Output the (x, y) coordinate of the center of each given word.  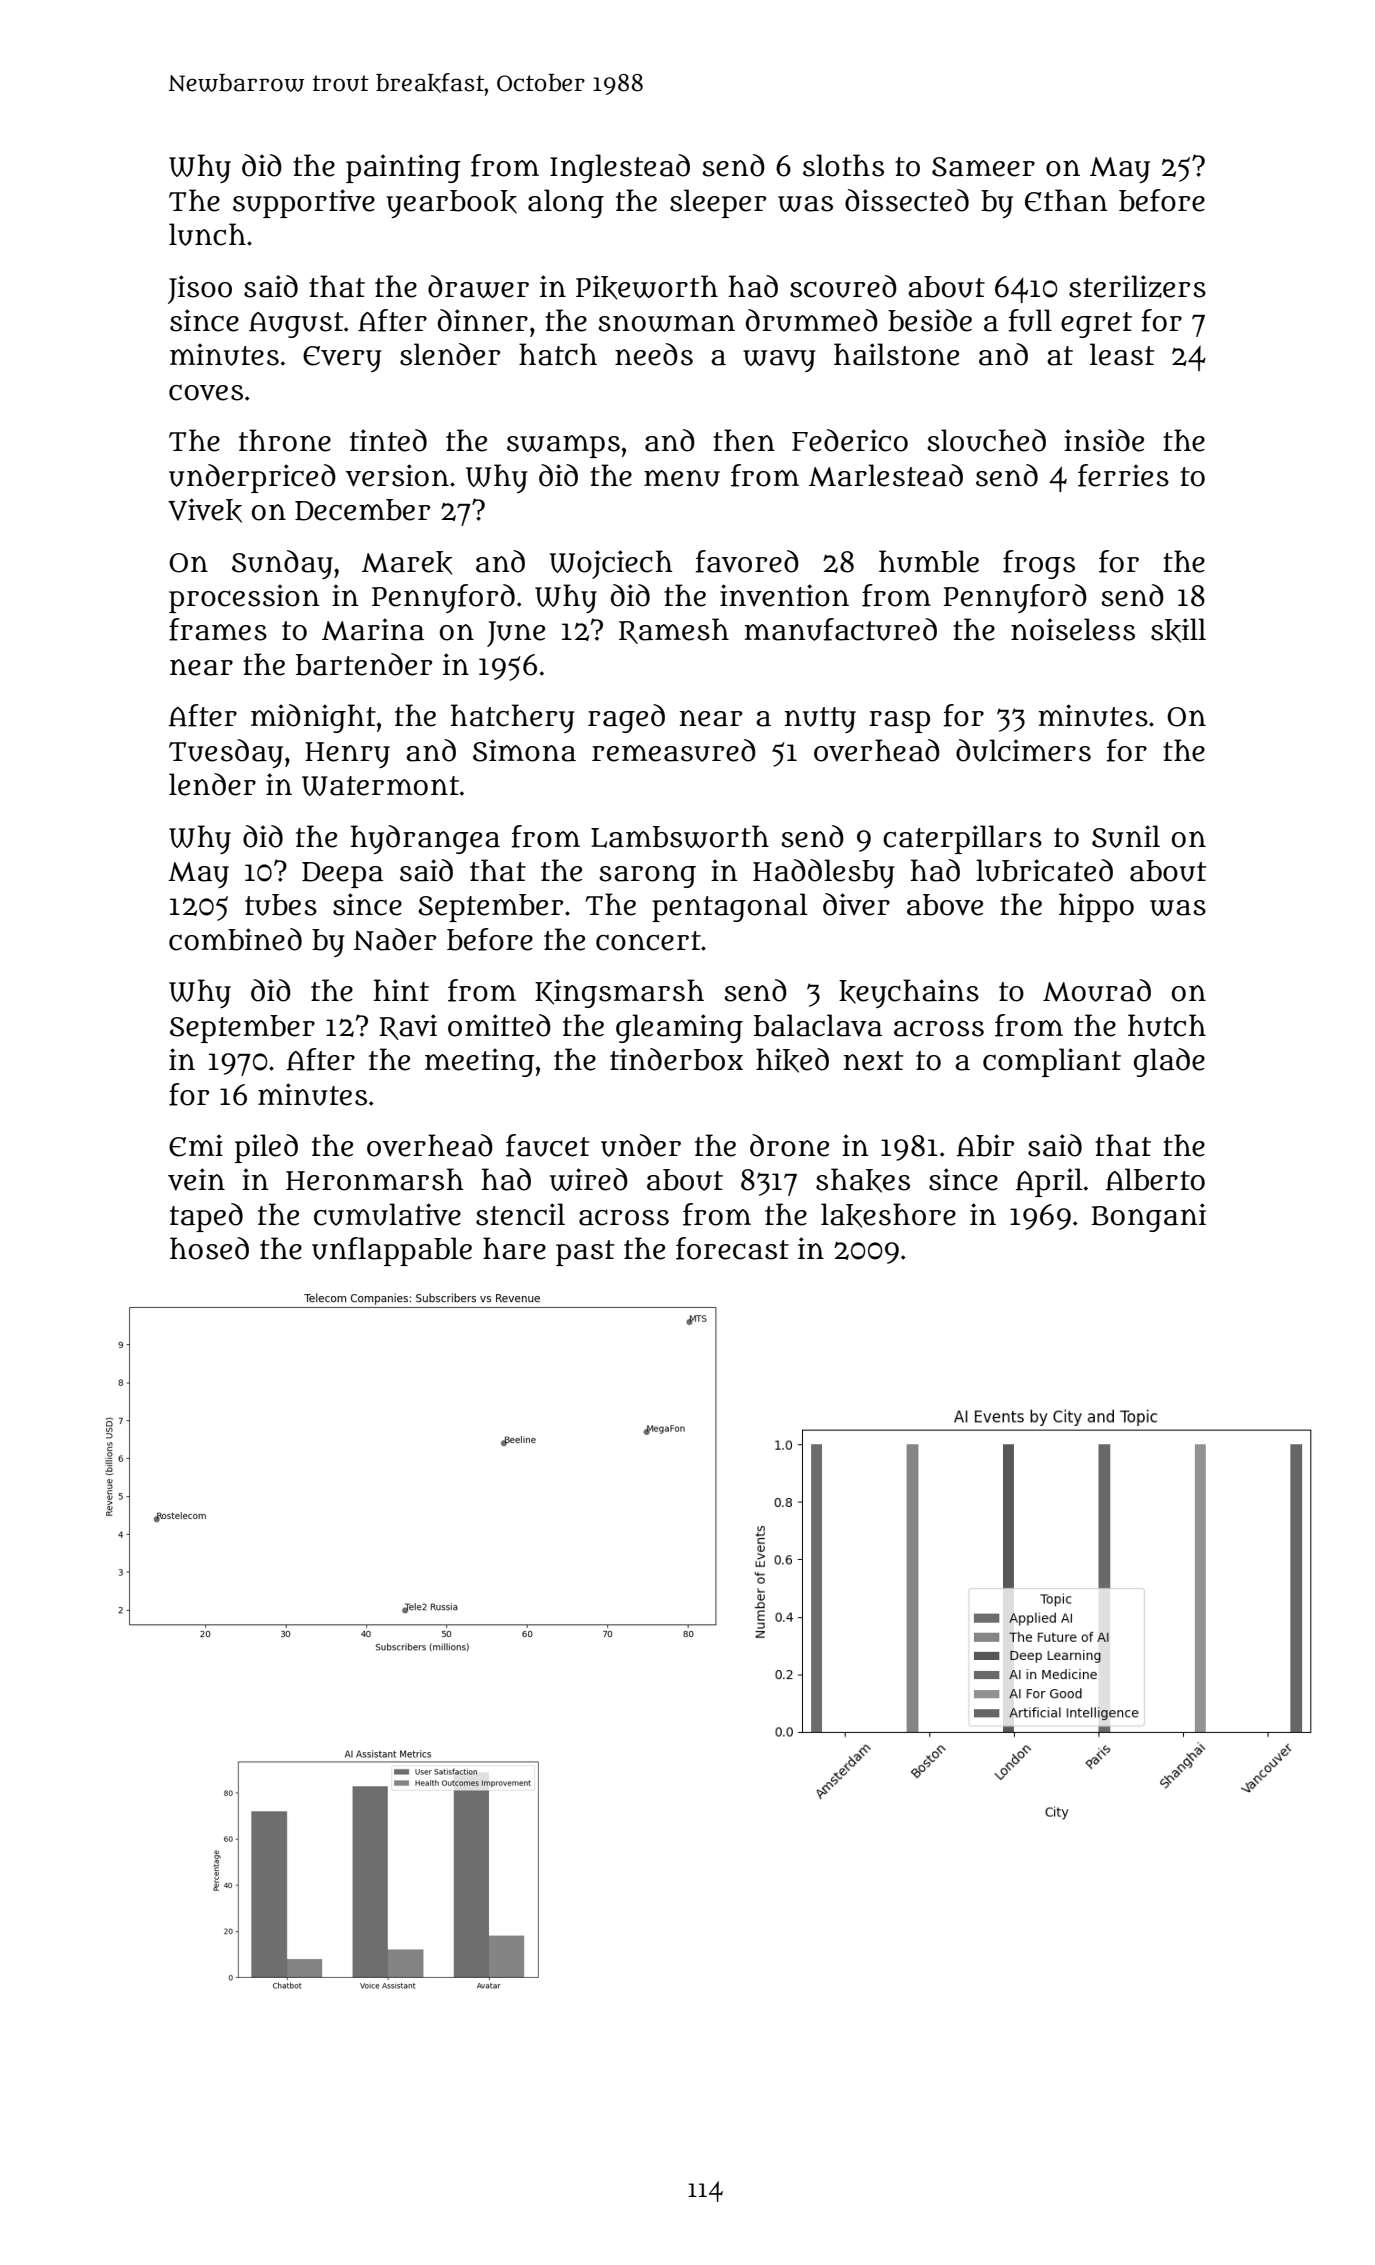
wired (589, 1179)
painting (403, 168)
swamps (563, 446)
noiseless (1073, 629)
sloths (843, 165)
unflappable (392, 1251)
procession (244, 598)
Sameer (983, 167)
